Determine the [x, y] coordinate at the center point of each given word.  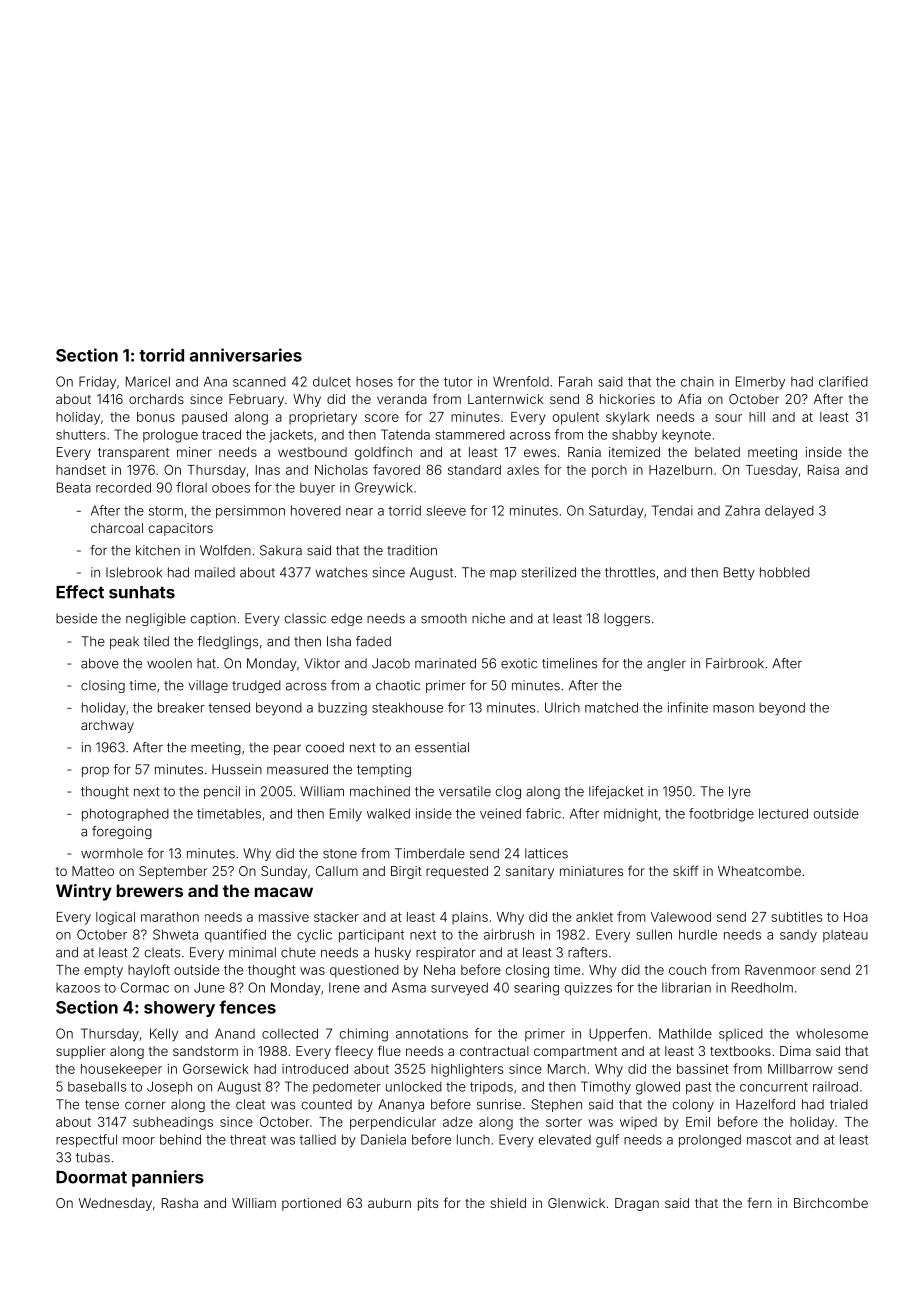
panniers [168, 1178]
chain [697, 381]
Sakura [281, 550]
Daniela [383, 1139]
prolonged [710, 1141]
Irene [344, 987]
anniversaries [246, 355]
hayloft [149, 971]
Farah [575, 381]
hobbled [785, 572]
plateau [845, 936]
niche [488, 618]
